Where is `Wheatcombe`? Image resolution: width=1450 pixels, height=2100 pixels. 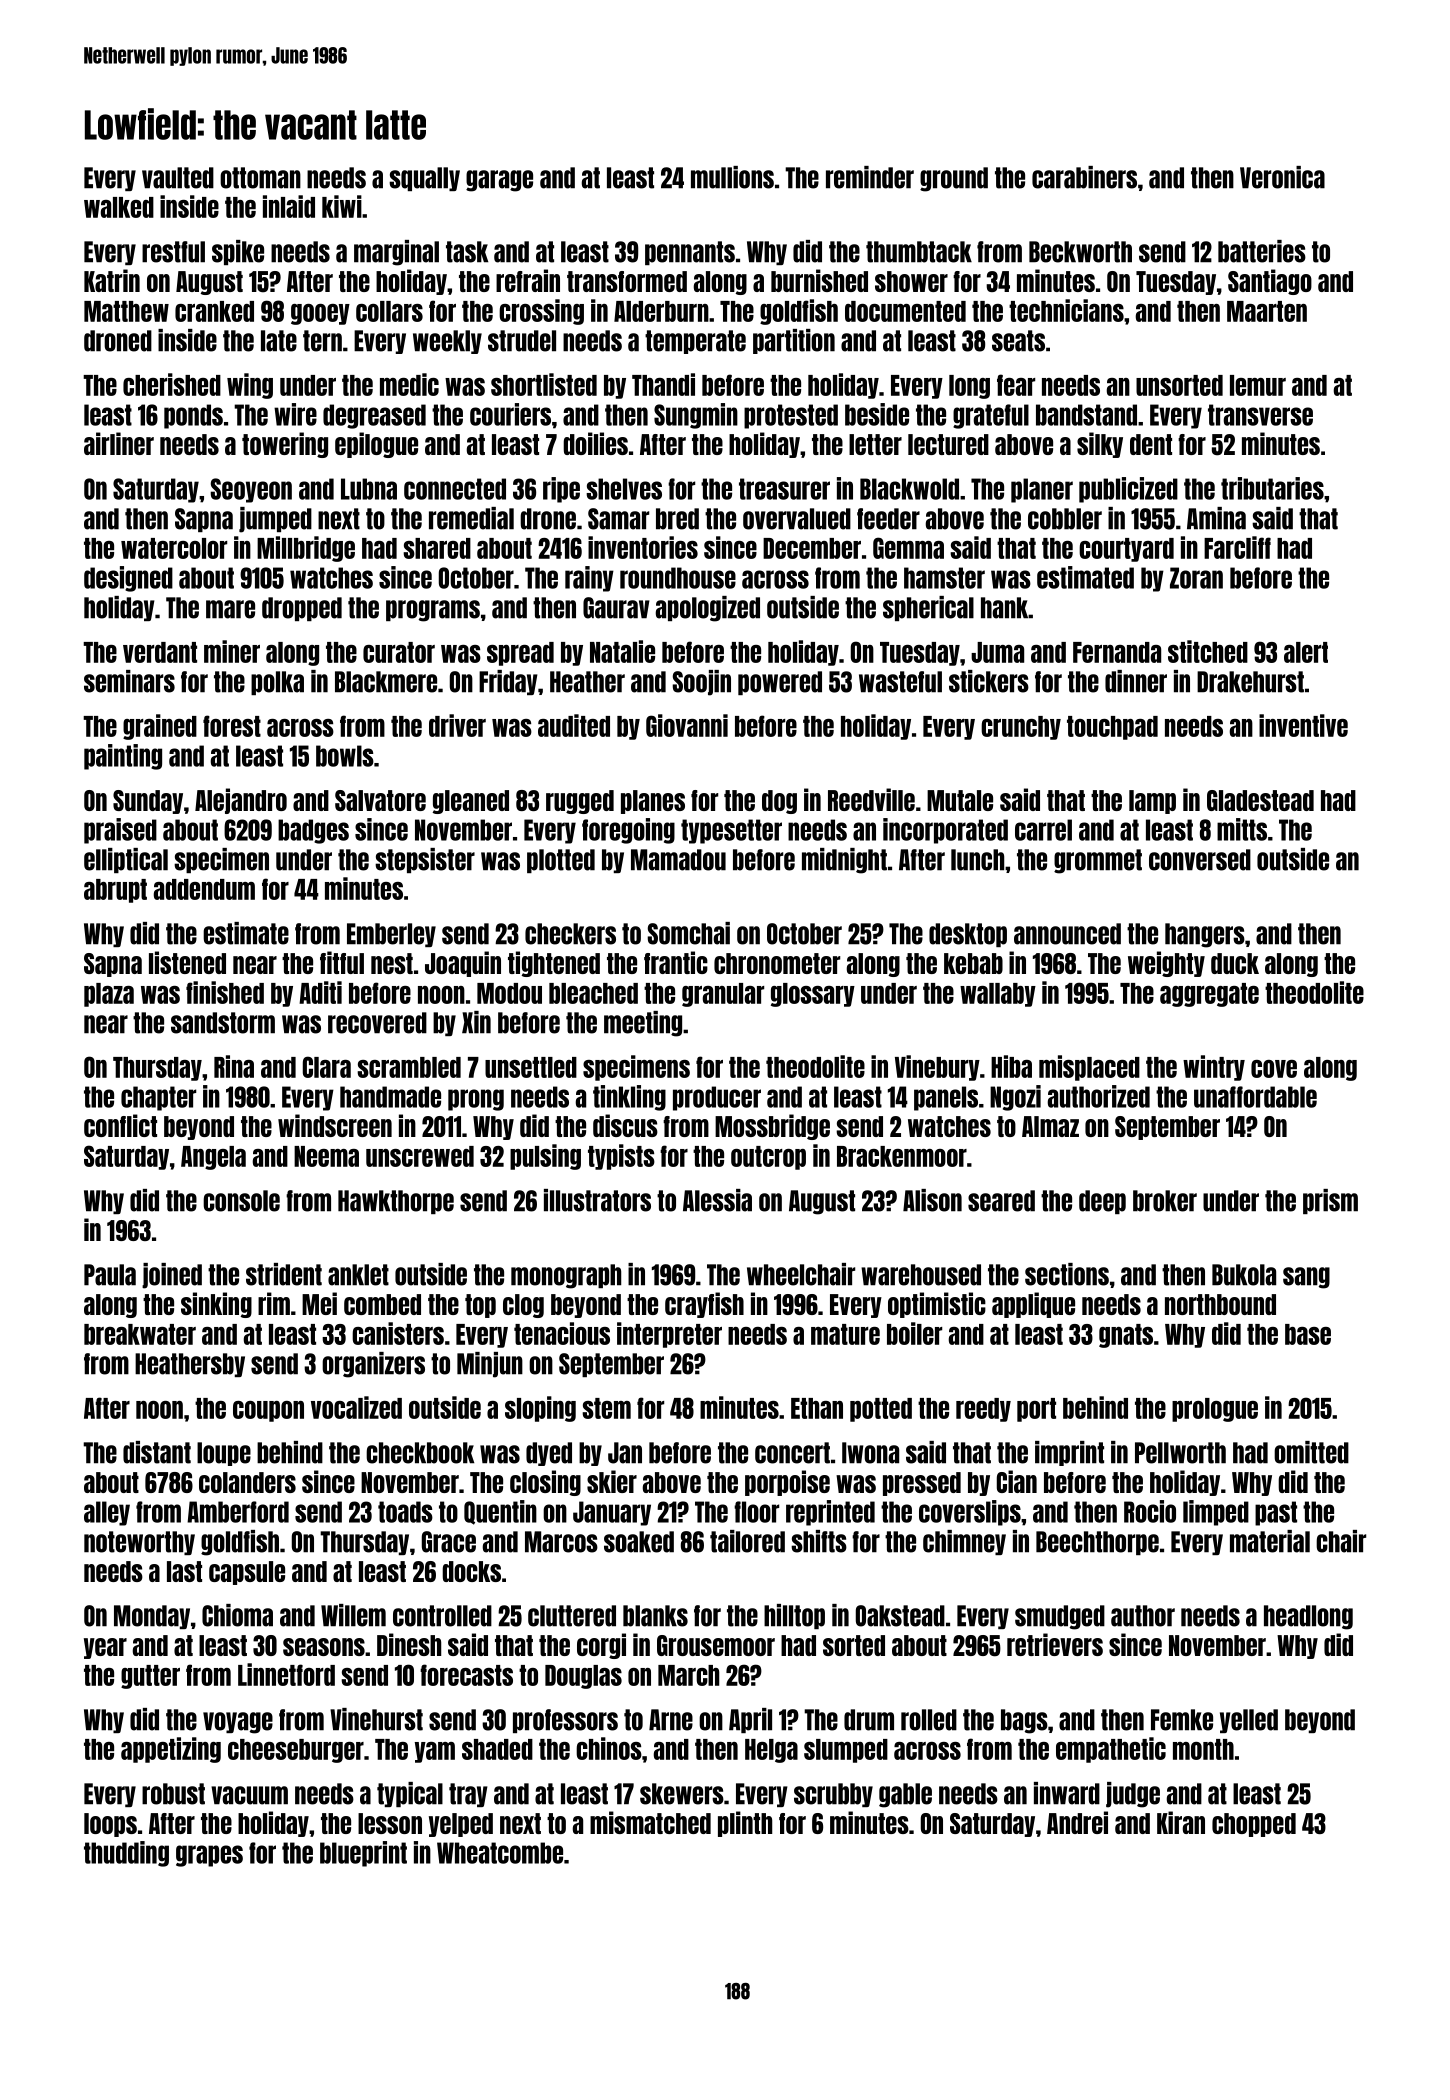 Wheatcombe is located at coordinates (500, 1853).
